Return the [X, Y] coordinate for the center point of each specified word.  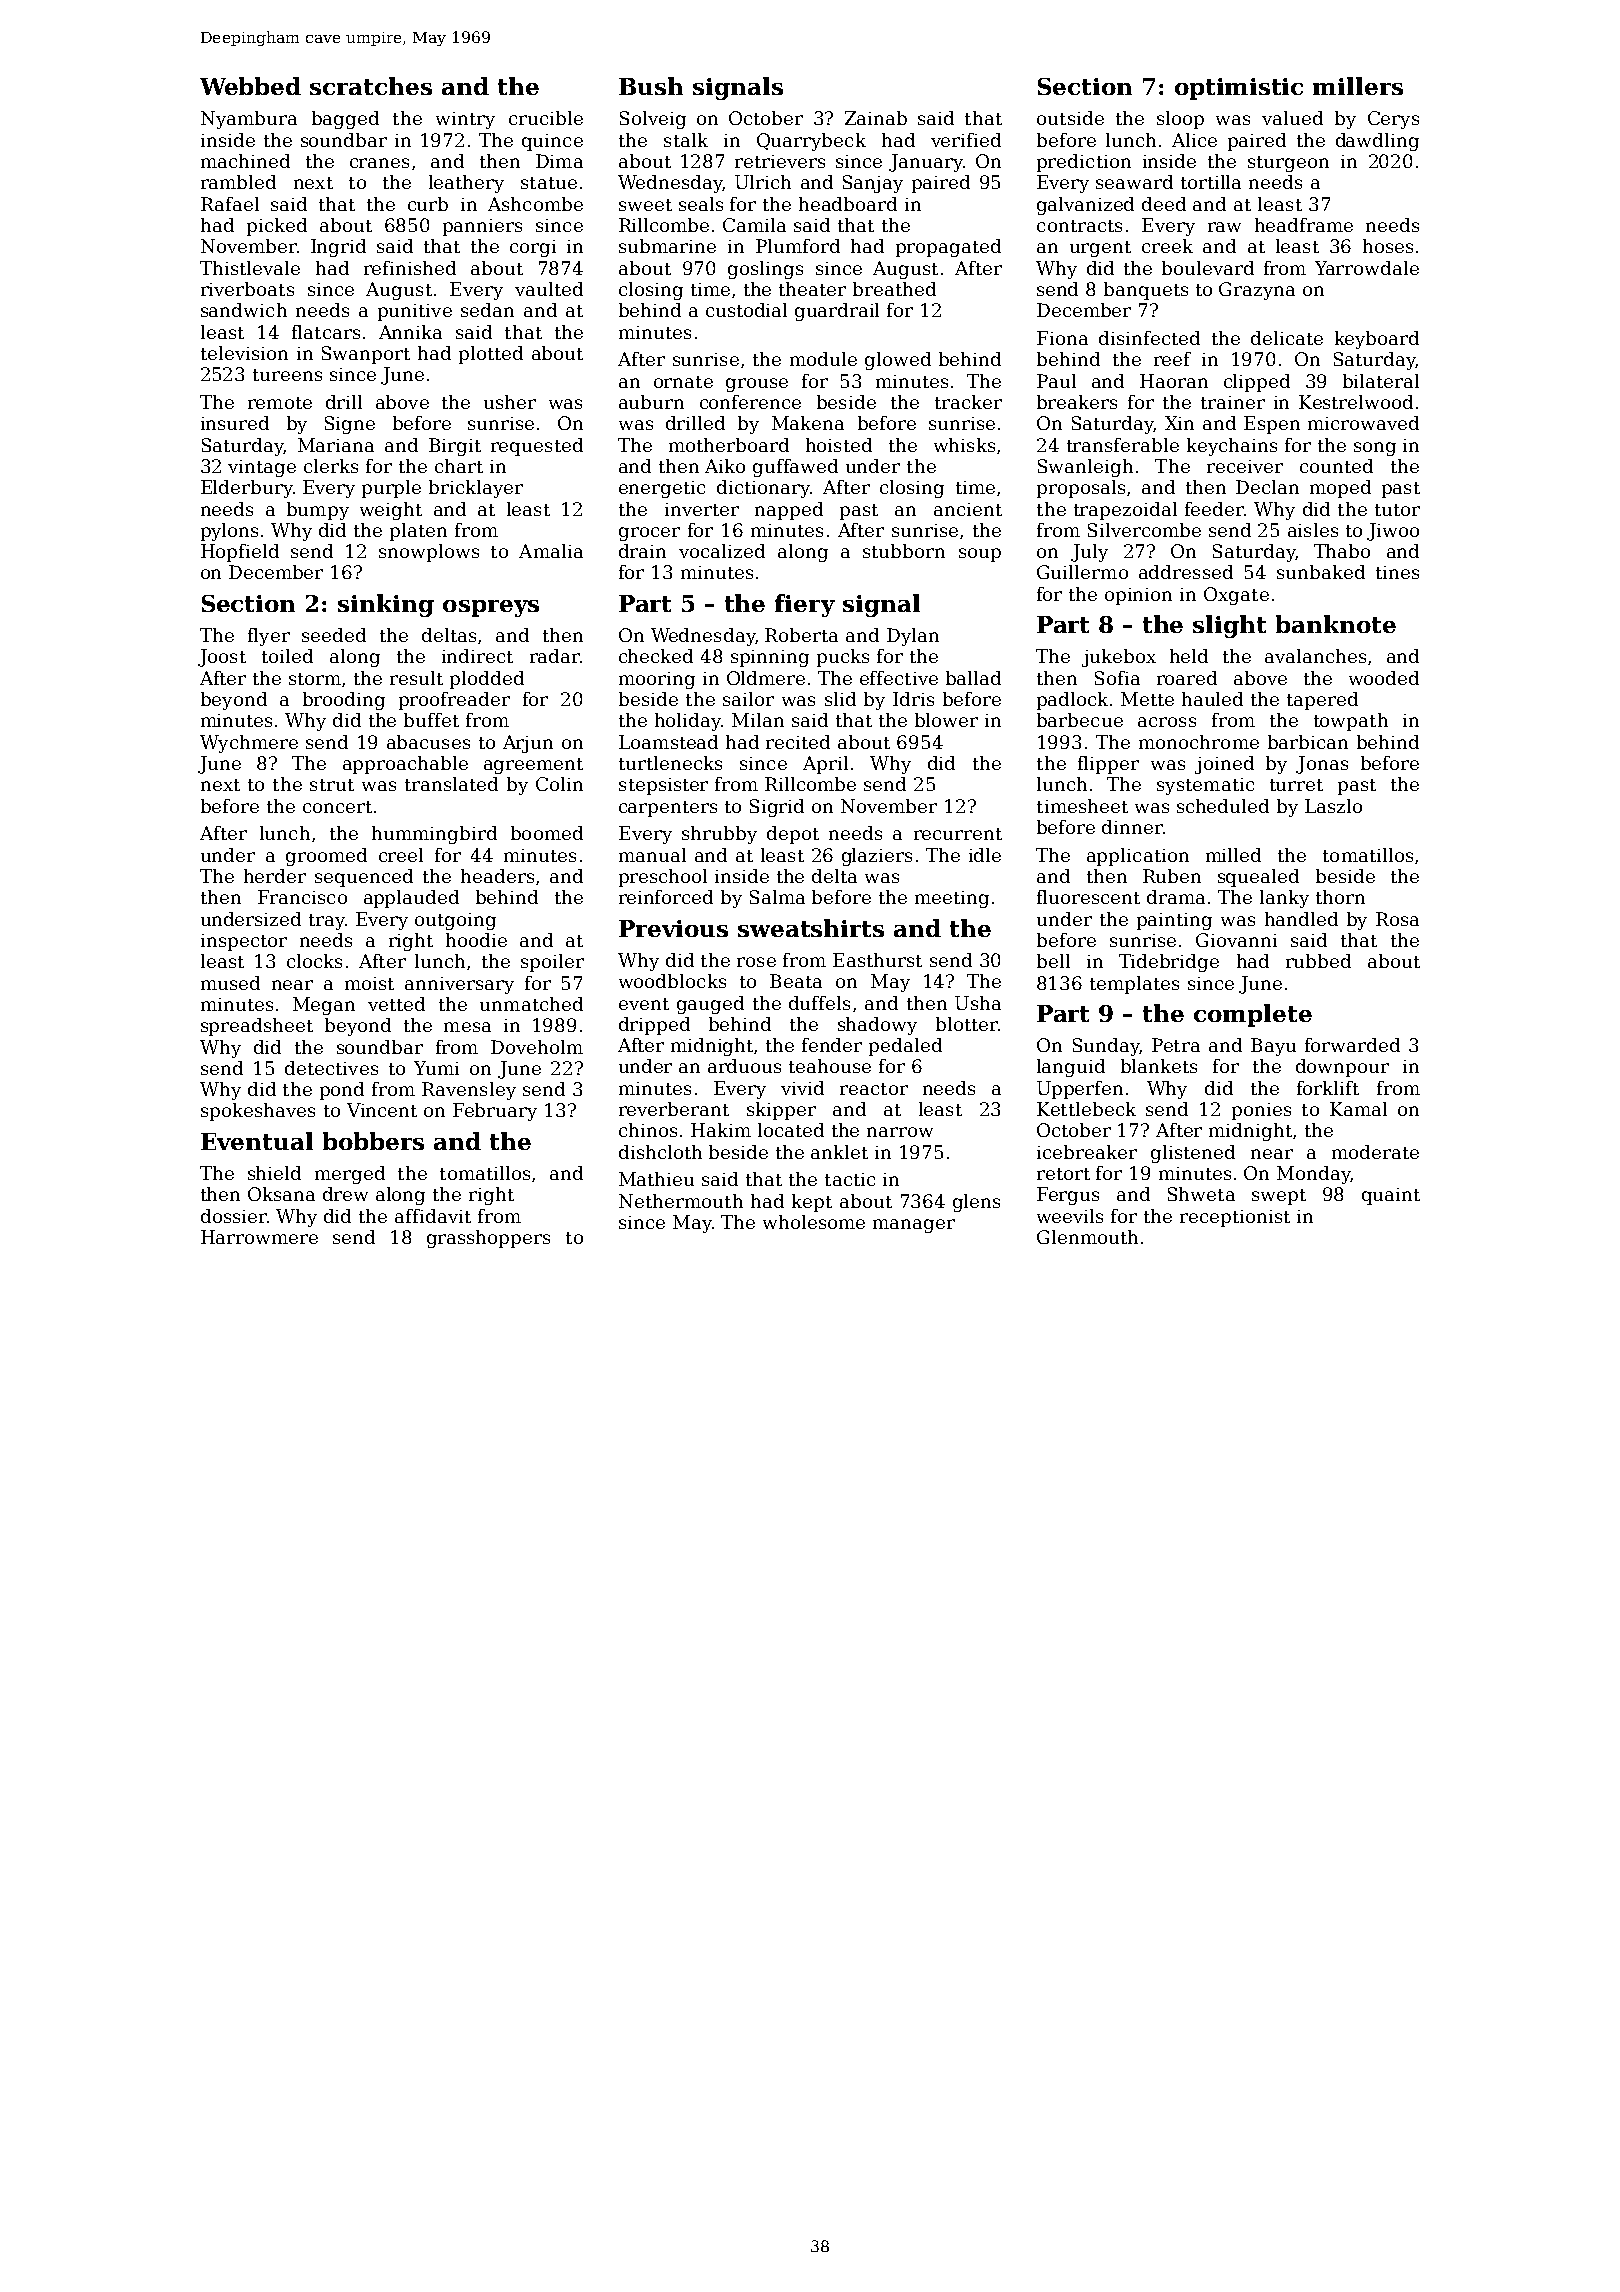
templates [1134, 985]
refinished [410, 268]
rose [756, 962]
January [926, 163]
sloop [1180, 120]
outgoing [455, 921]
